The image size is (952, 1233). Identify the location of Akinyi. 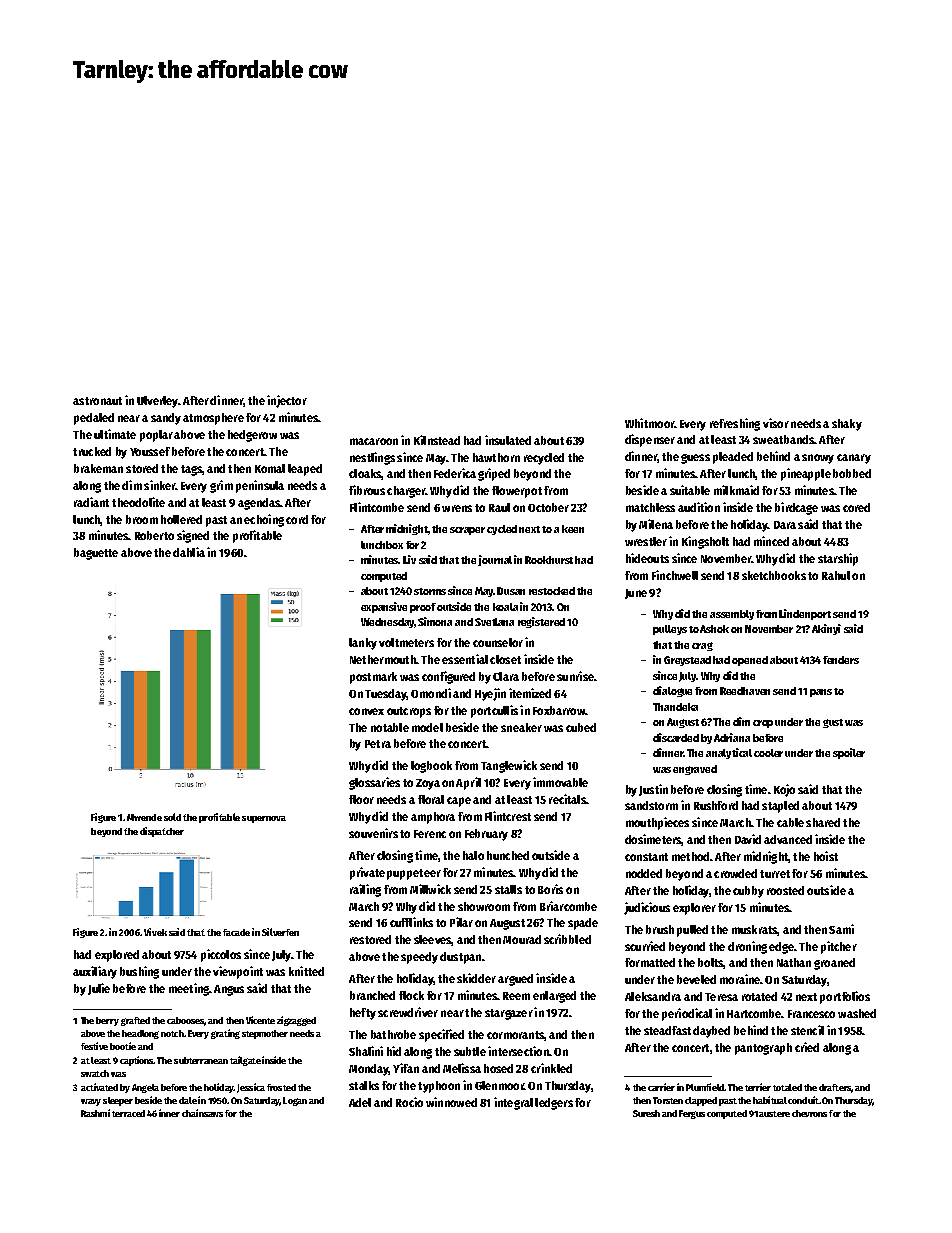
(826, 629).
